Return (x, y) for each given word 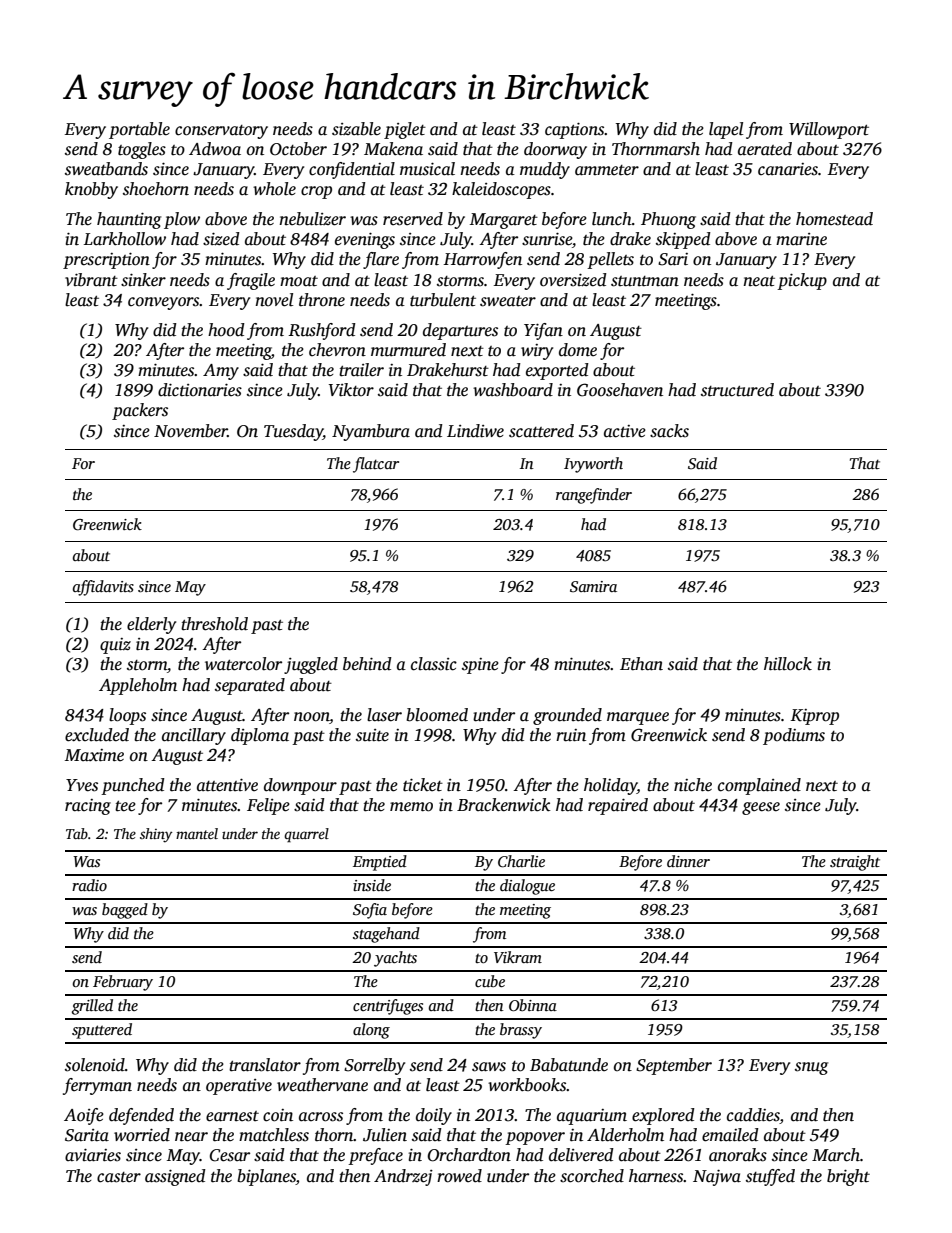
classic (434, 664)
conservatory (221, 132)
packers (140, 411)
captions (574, 130)
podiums (794, 736)
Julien (385, 1135)
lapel (726, 130)
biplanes (266, 1177)
